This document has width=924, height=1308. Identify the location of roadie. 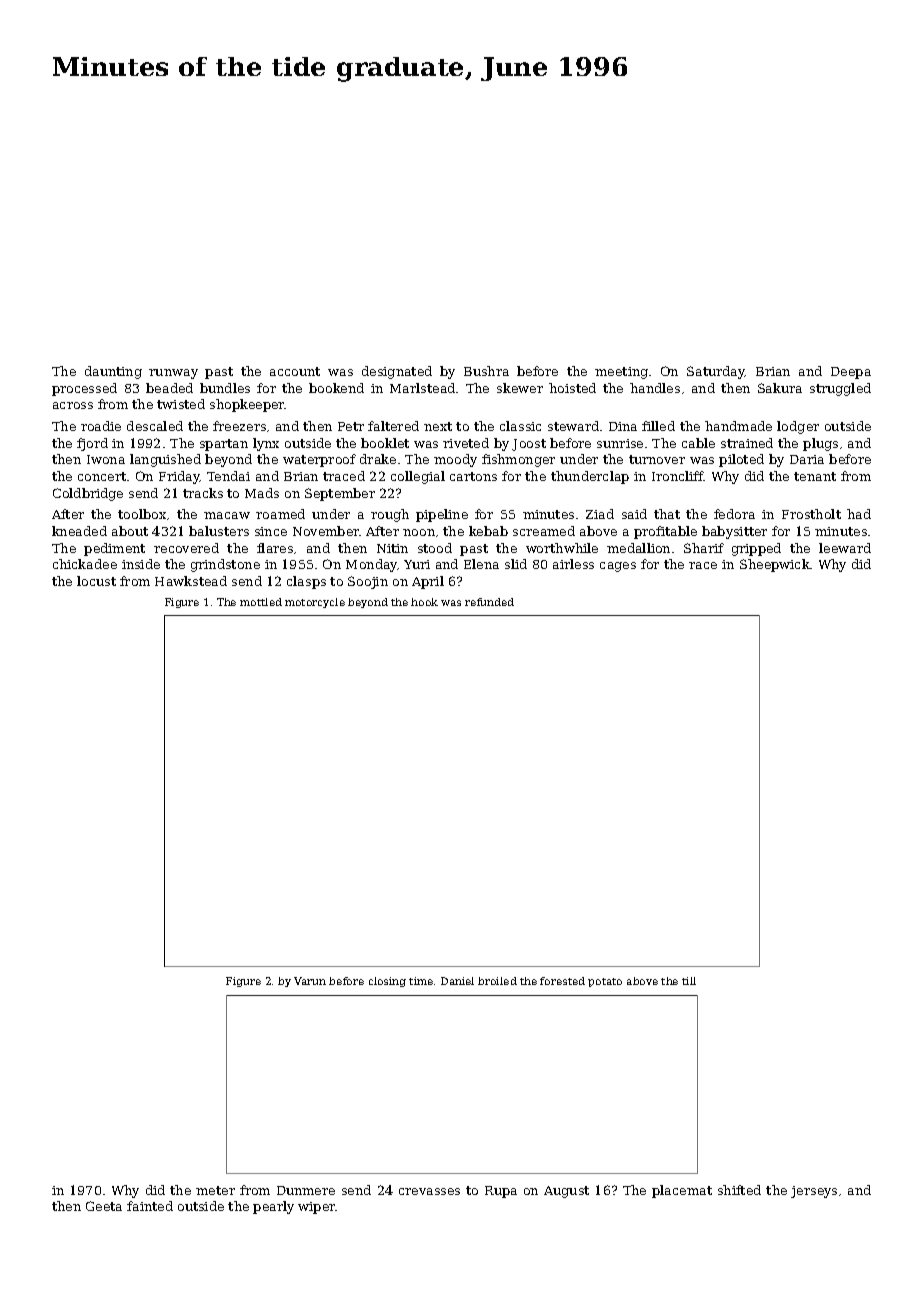
(101, 426).
